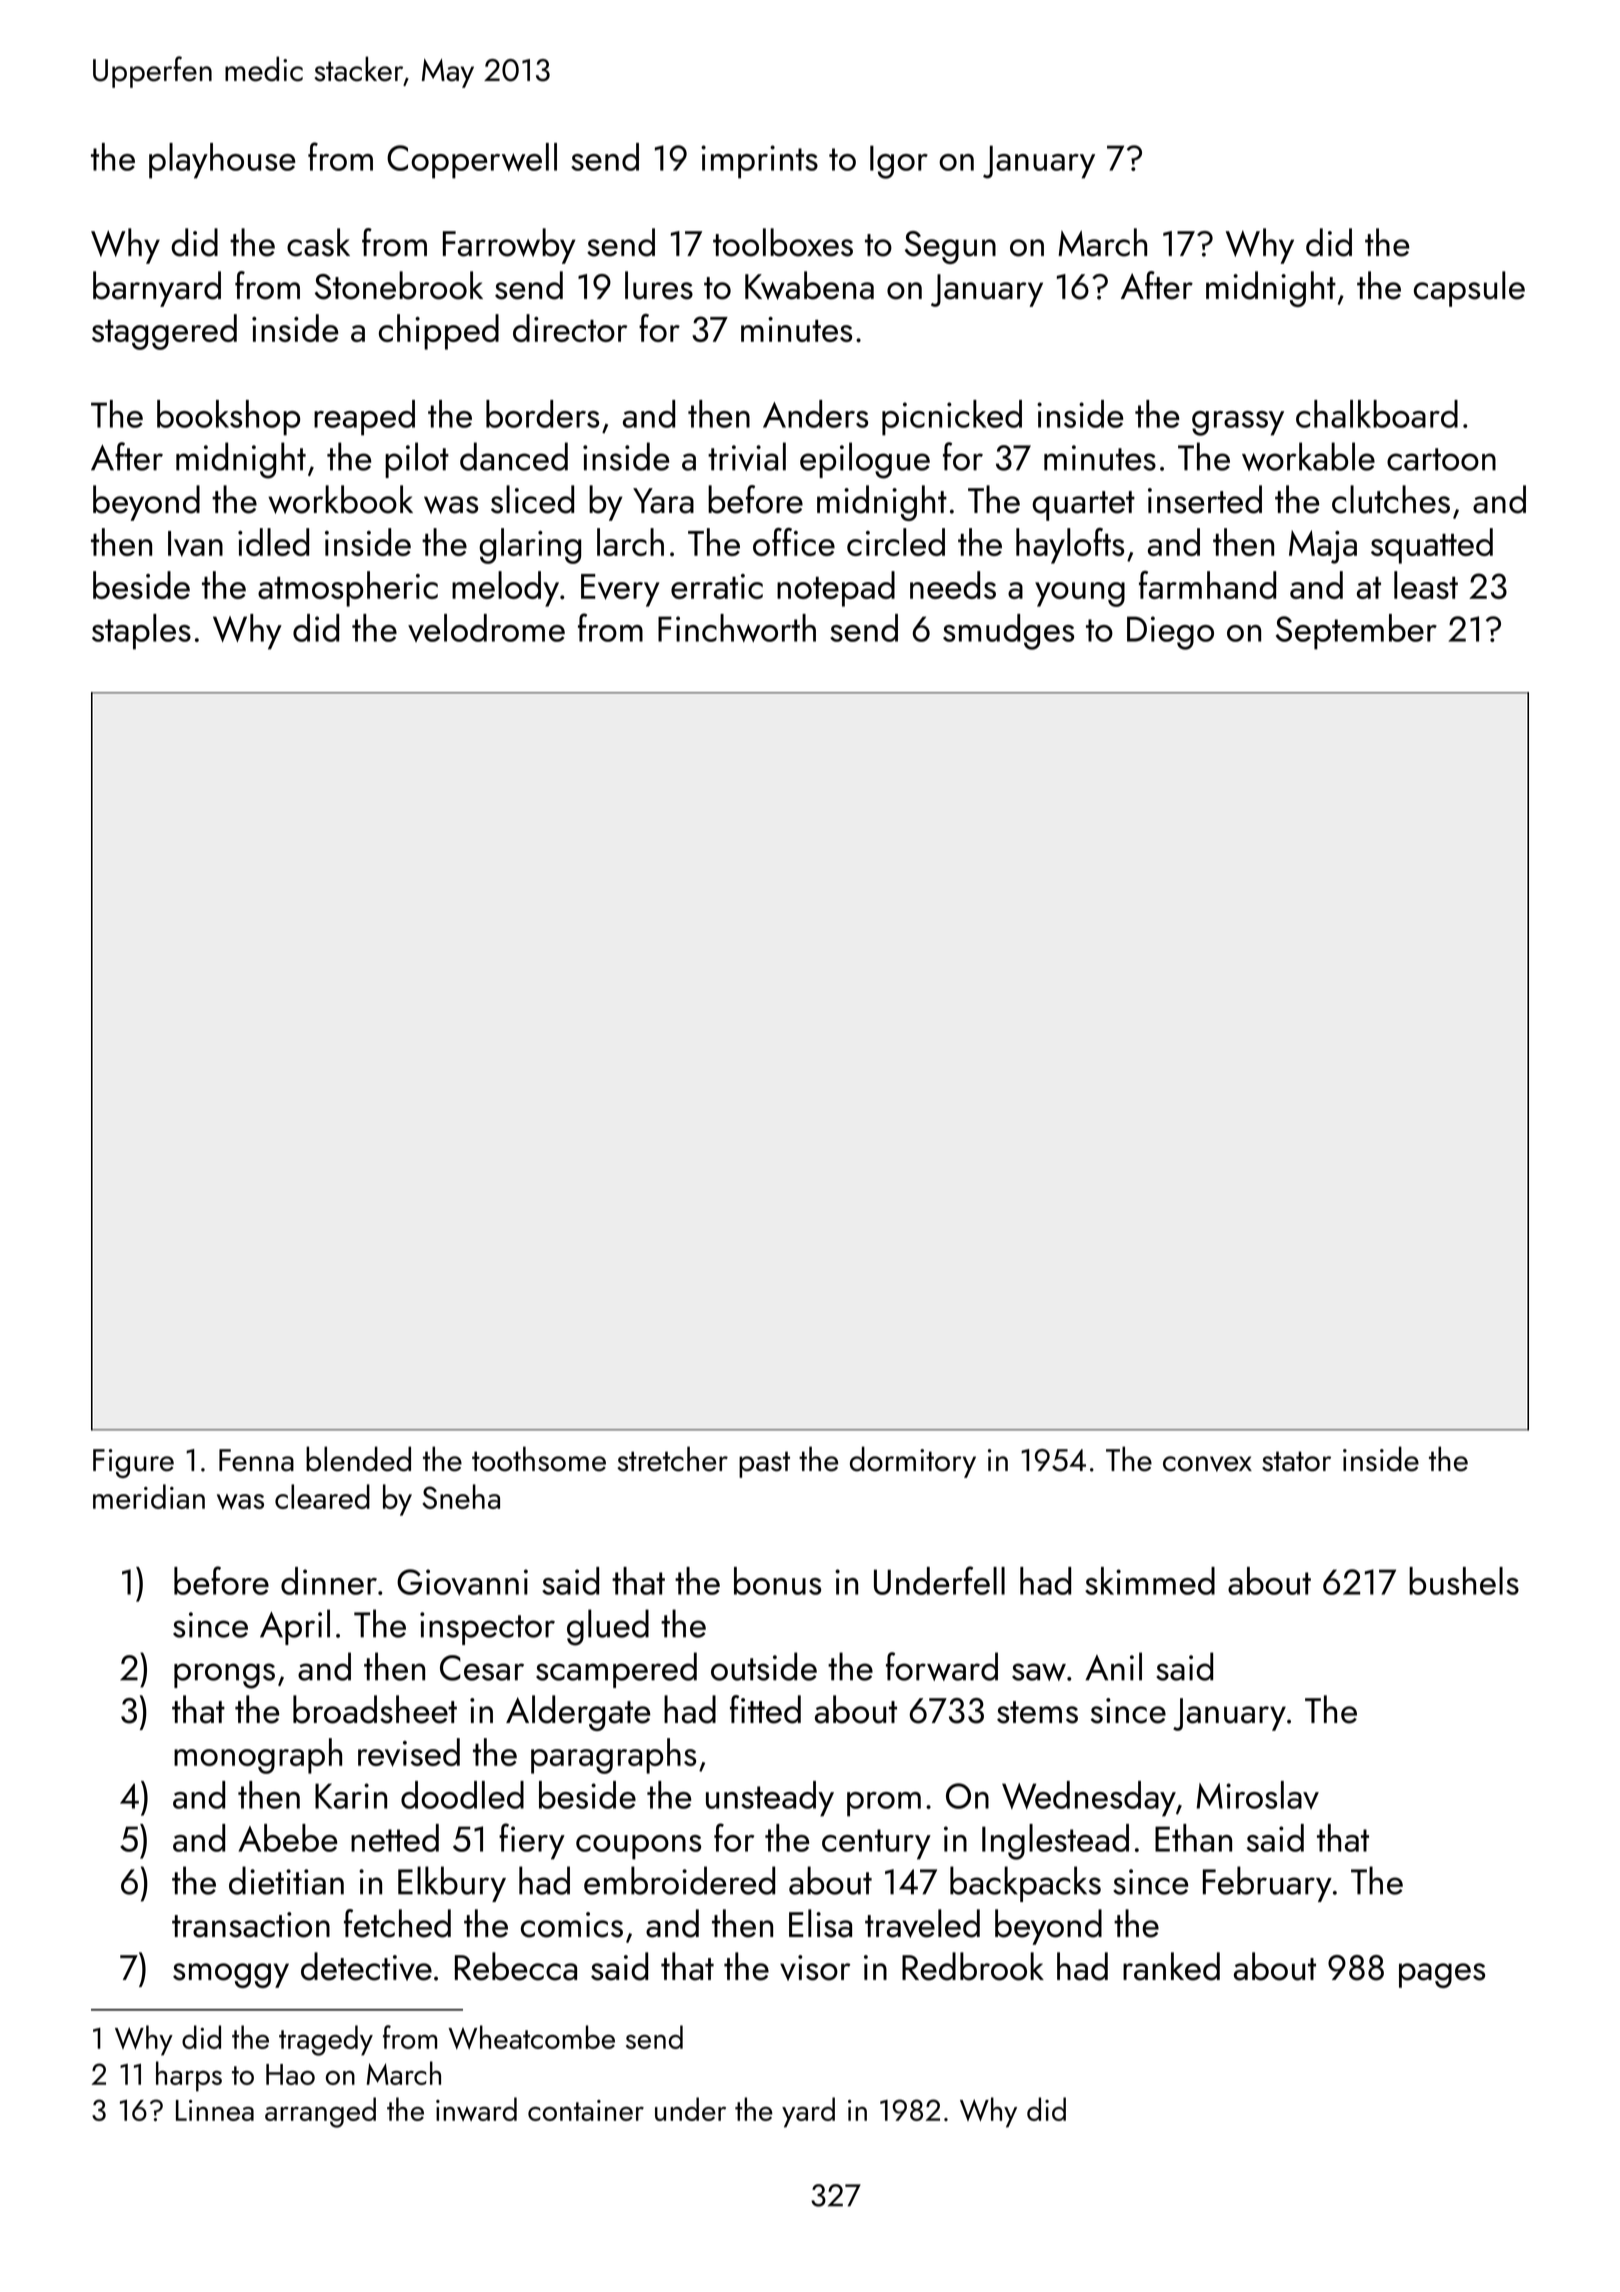  I want to click on toothsome, so click(539, 1459).
